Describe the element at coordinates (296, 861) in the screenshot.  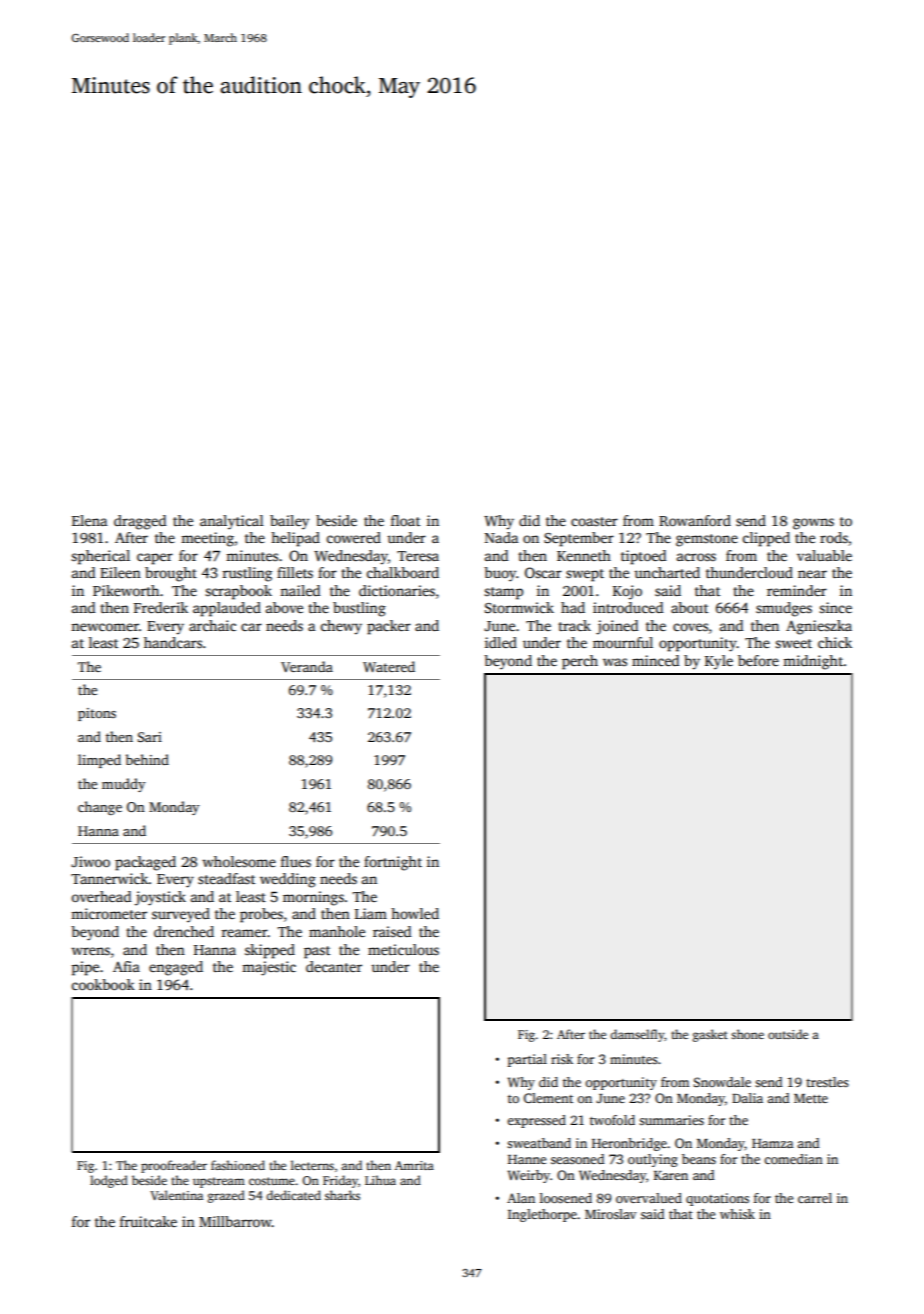
I see `flues` at that location.
